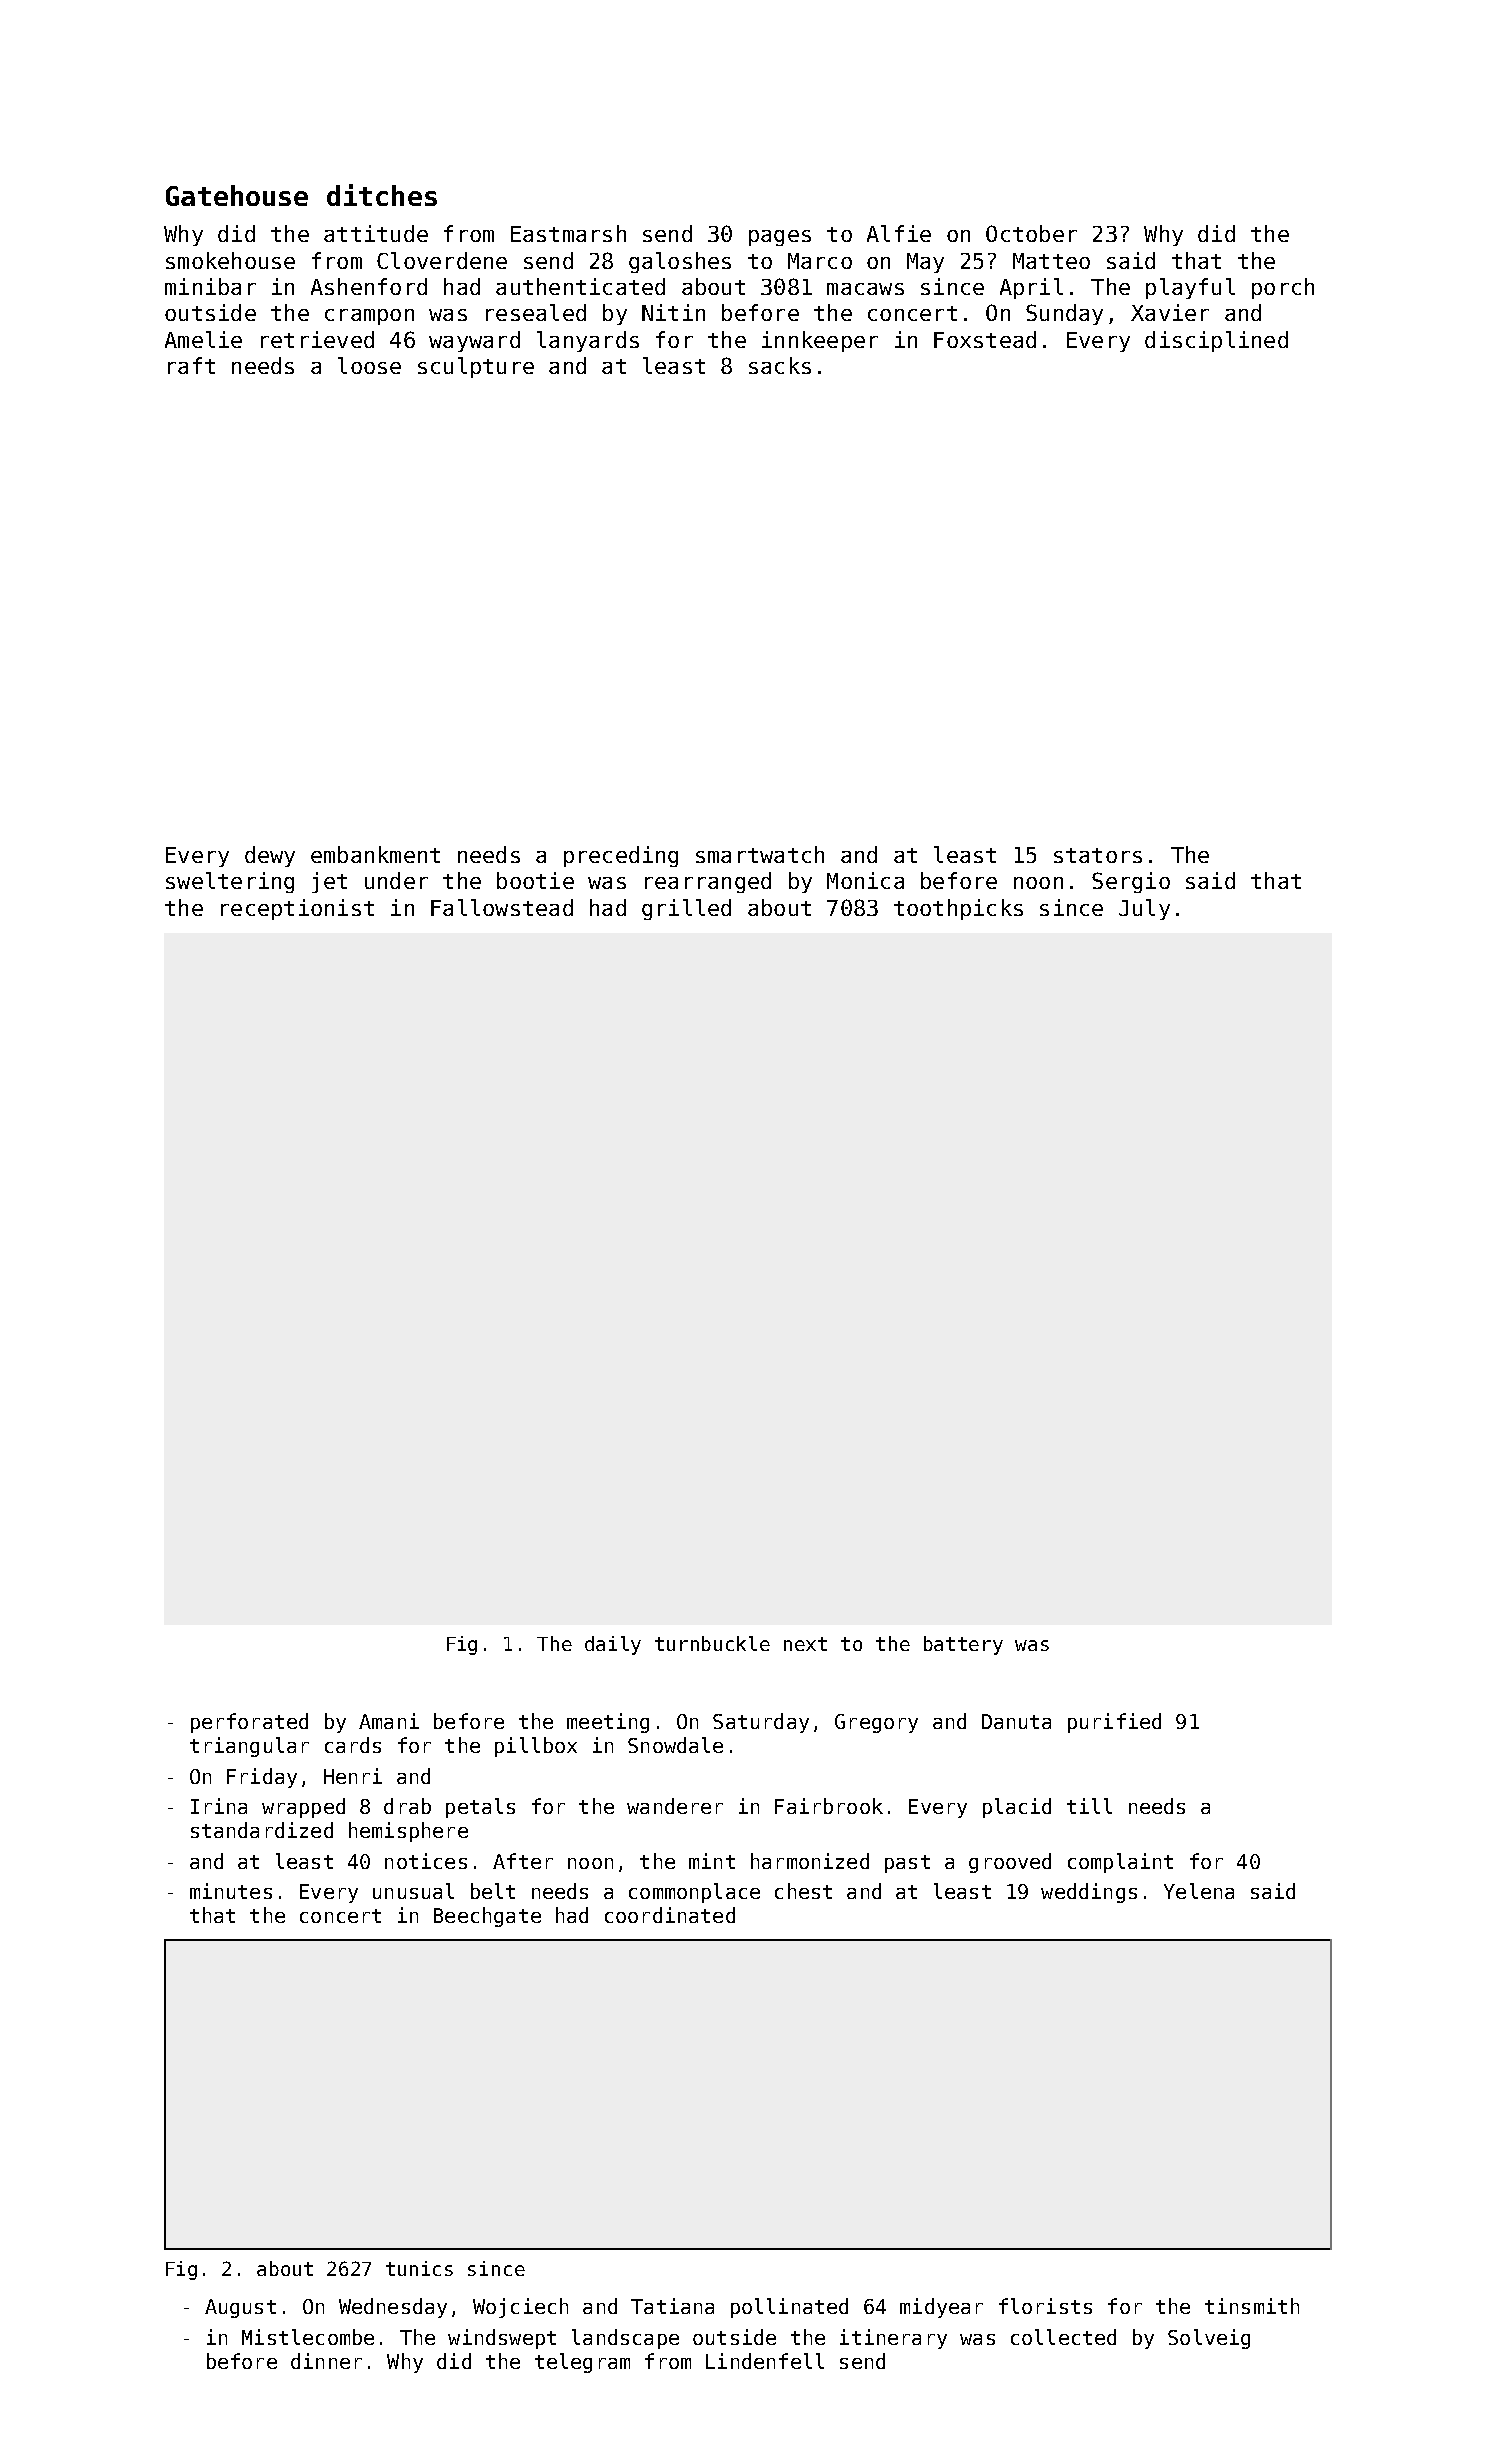 The width and height of the document is (1496, 2464). What do you see at coordinates (1031, 233) in the document?
I see `October` at bounding box center [1031, 233].
